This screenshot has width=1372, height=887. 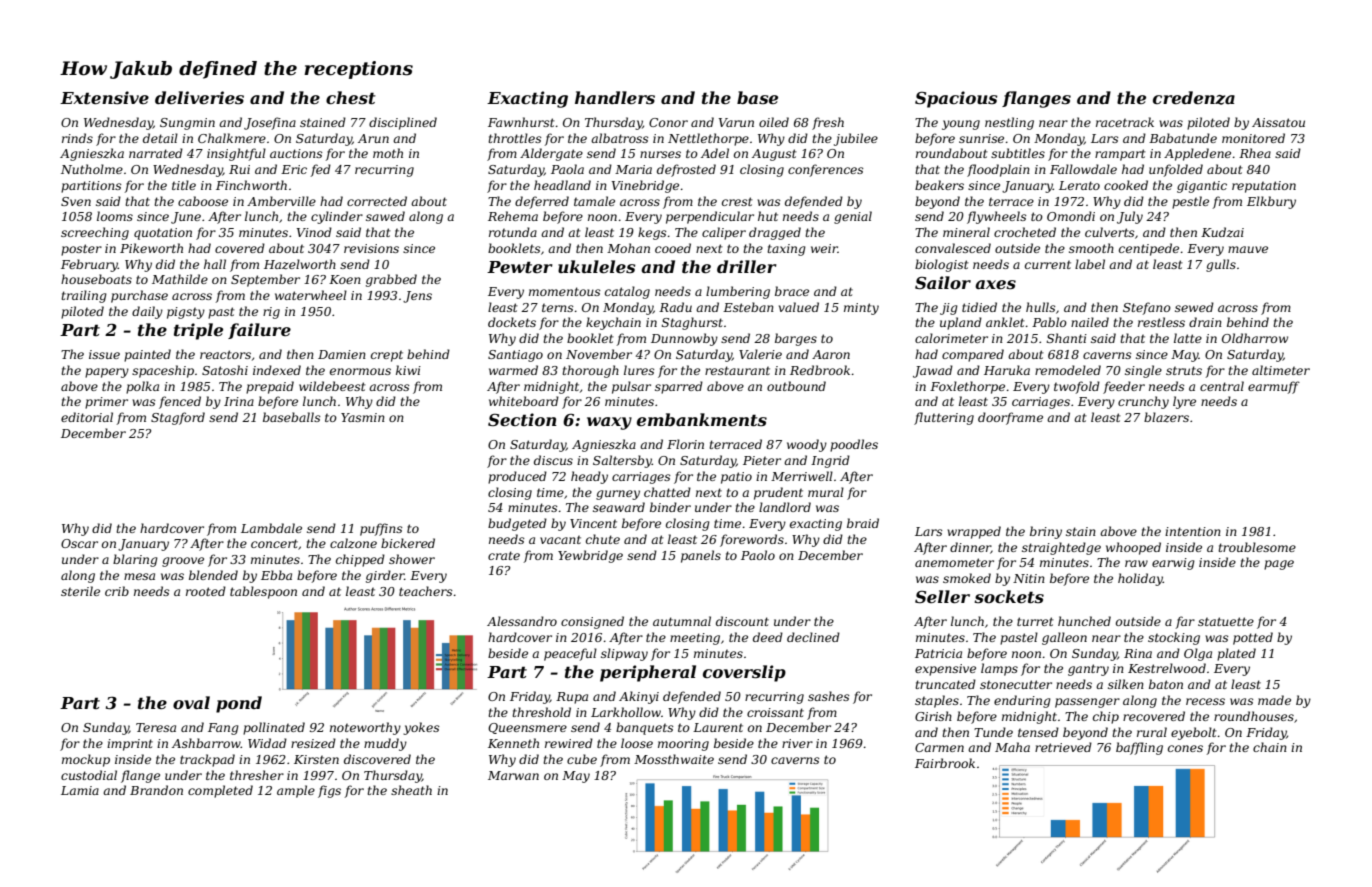 I want to click on Pieter, so click(x=762, y=460).
